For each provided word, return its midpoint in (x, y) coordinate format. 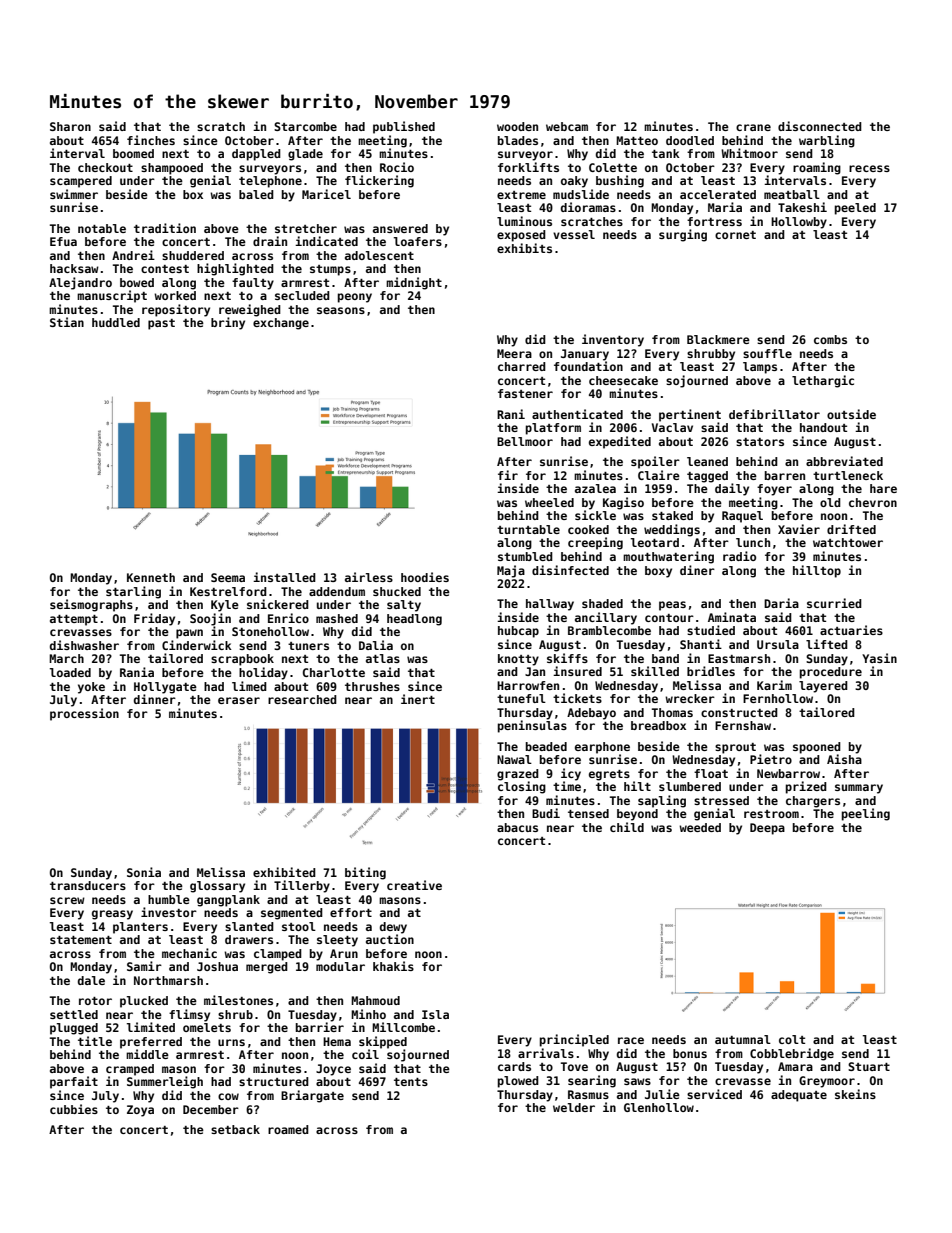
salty (404, 606)
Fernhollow (778, 698)
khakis (393, 966)
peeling (866, 814)
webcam (567, 126)
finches (151, 140)
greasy (112, 915)
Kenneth (151, 577)
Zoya (140, 1111)
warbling (827, 141)
